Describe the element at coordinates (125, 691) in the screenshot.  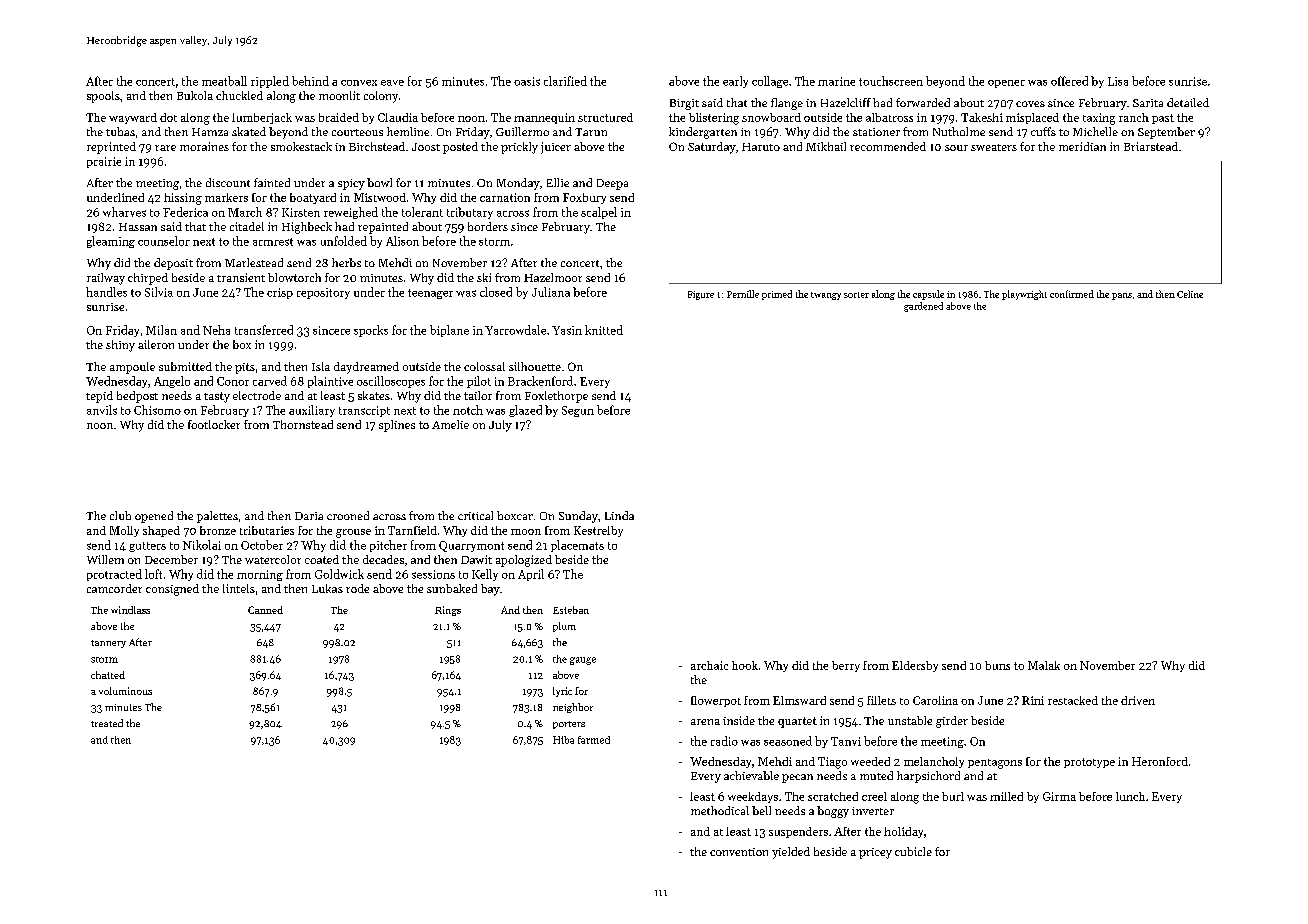
I see `voluminous` at that location.
